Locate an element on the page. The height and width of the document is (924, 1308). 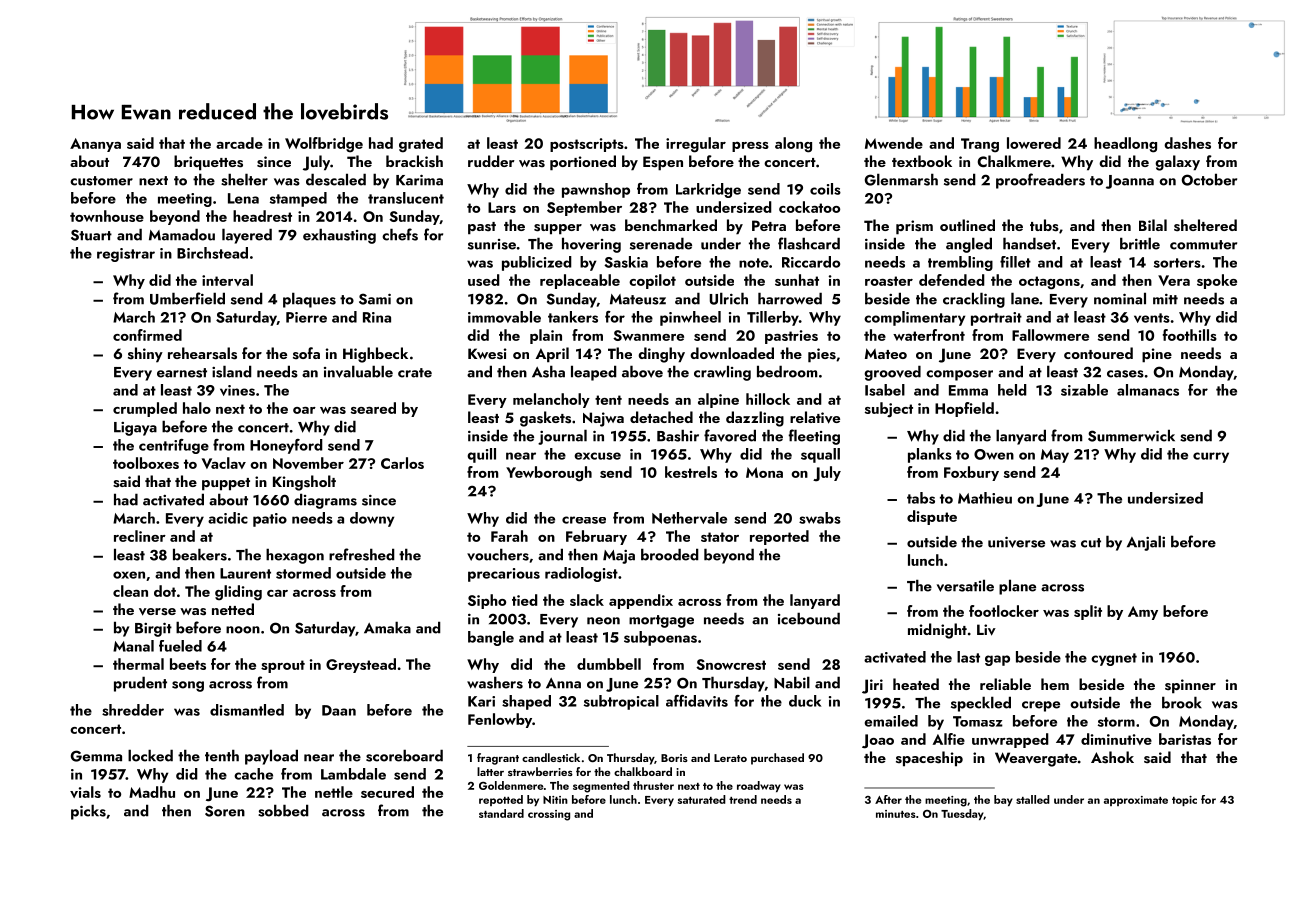
approximate is located at coordinates (1136, 801).
